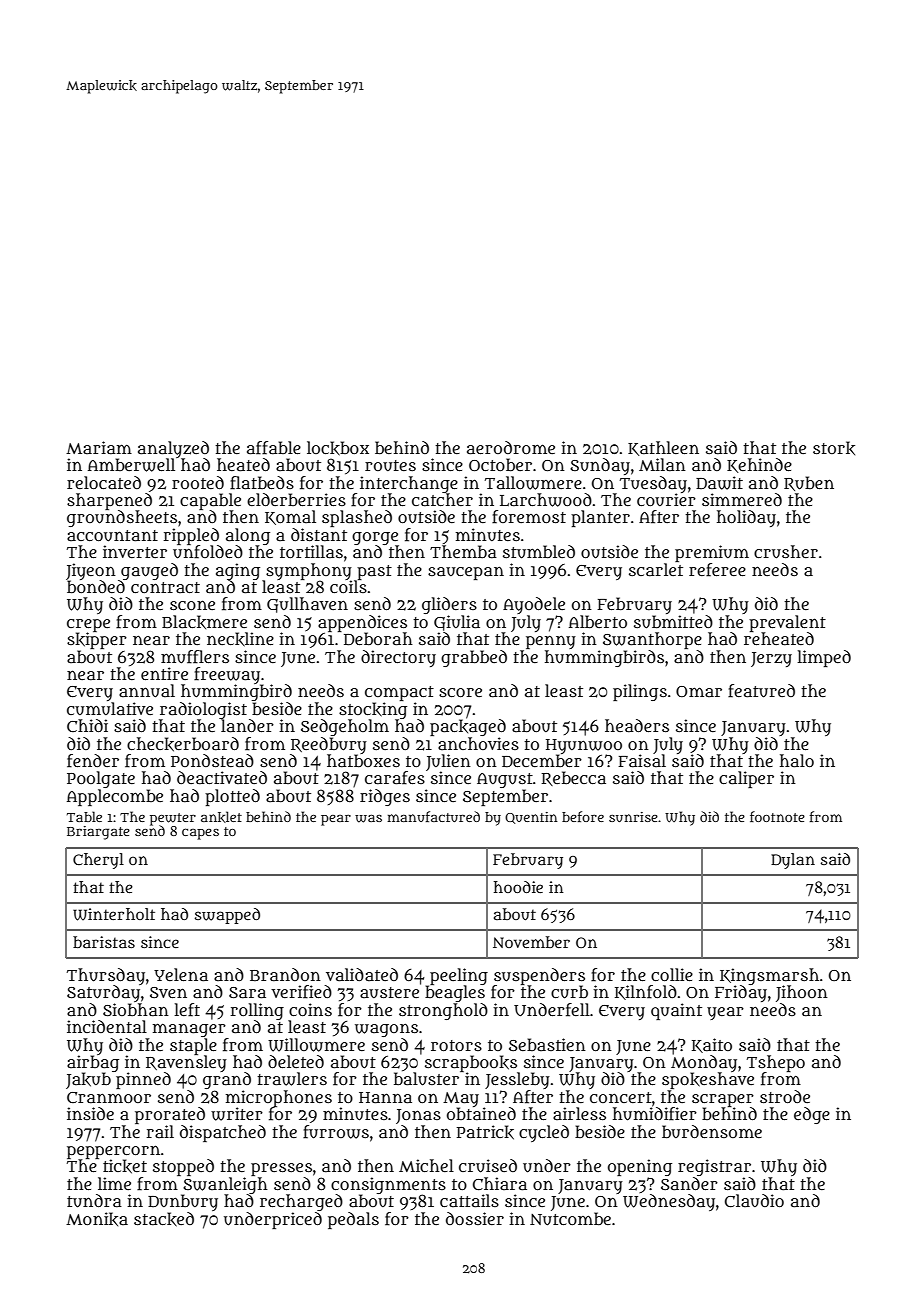  I want to click on crusher, so click(786, 552).
